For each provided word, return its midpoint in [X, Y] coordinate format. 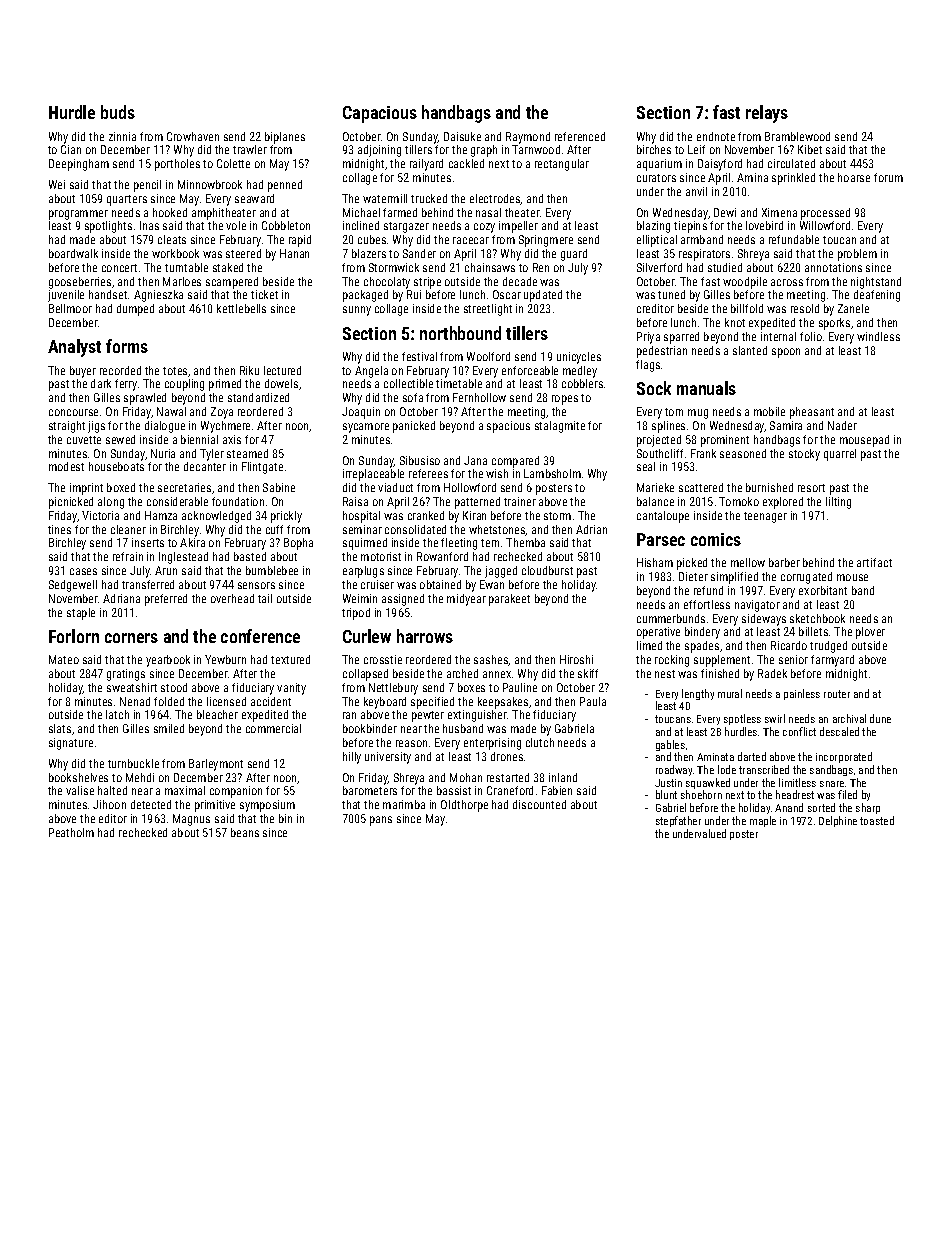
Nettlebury [393, 689]
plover [870, 633]
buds [118, 112]
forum [888, 177]
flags [648, 366]
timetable [459, 383]
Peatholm [71, 832]
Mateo [64, 659]
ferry [126, 385]
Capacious [380, 114]
